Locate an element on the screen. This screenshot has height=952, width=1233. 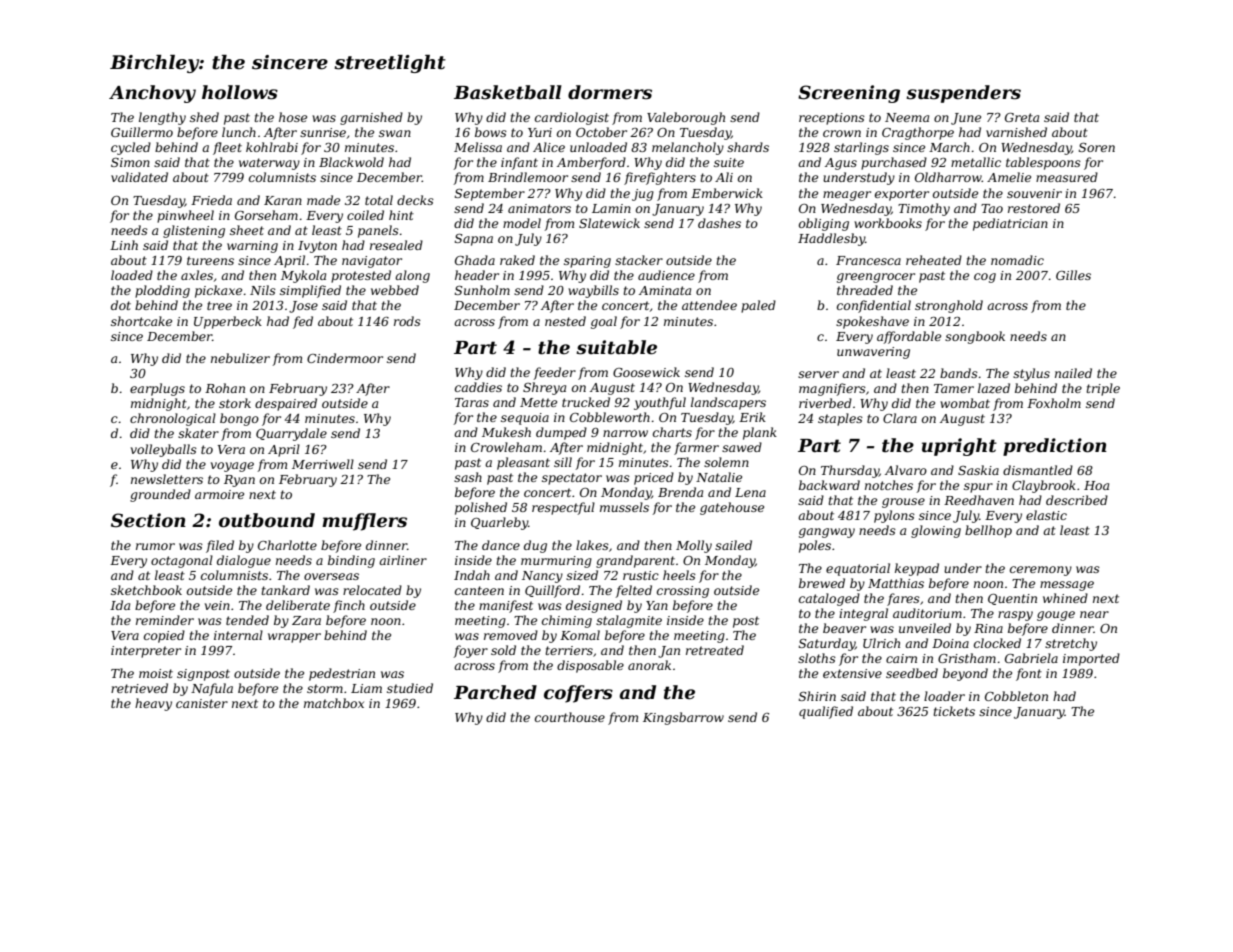
manifest is located at coordinates (506, 606).
